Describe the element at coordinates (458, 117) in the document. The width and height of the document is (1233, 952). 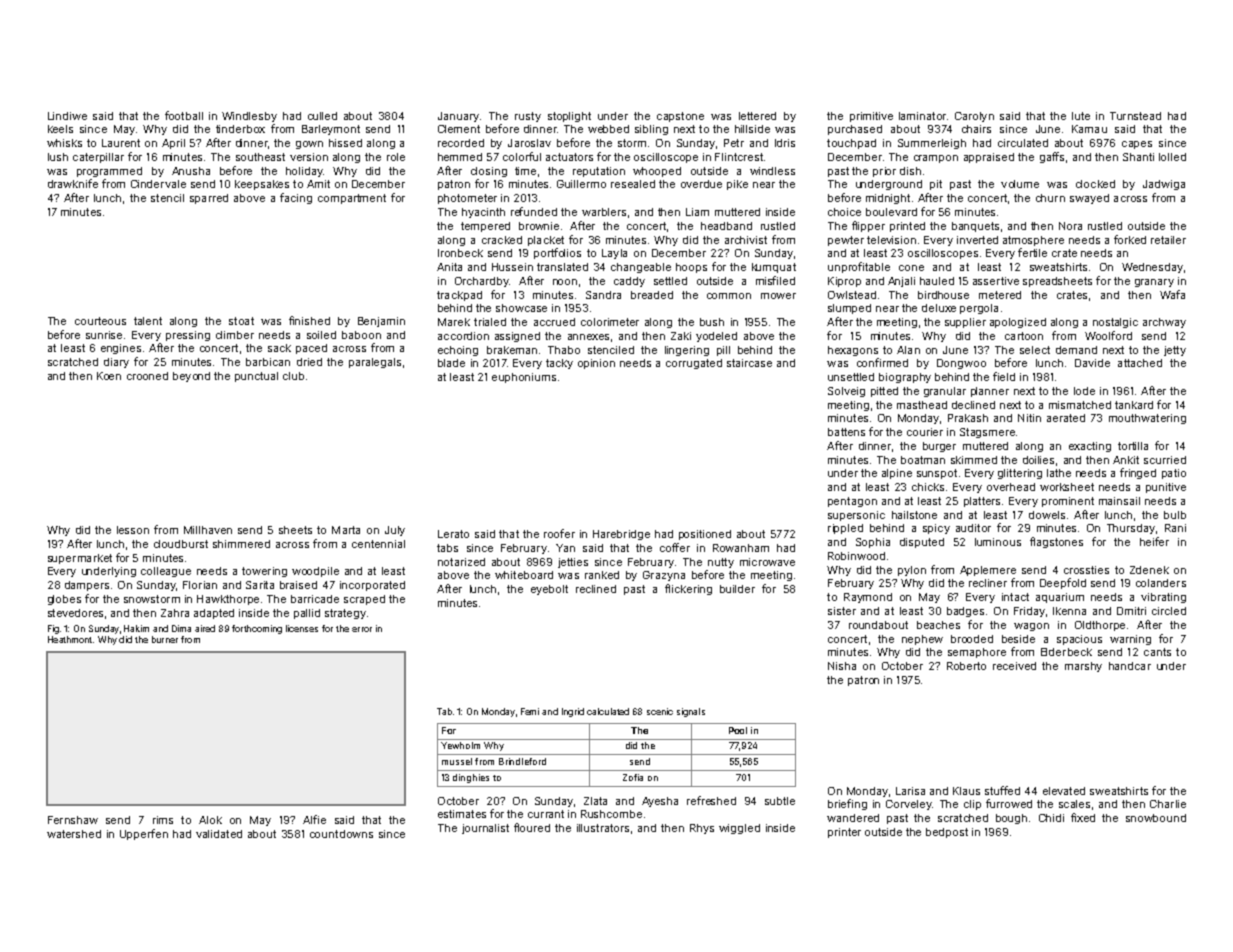
I see `January` at that location.
